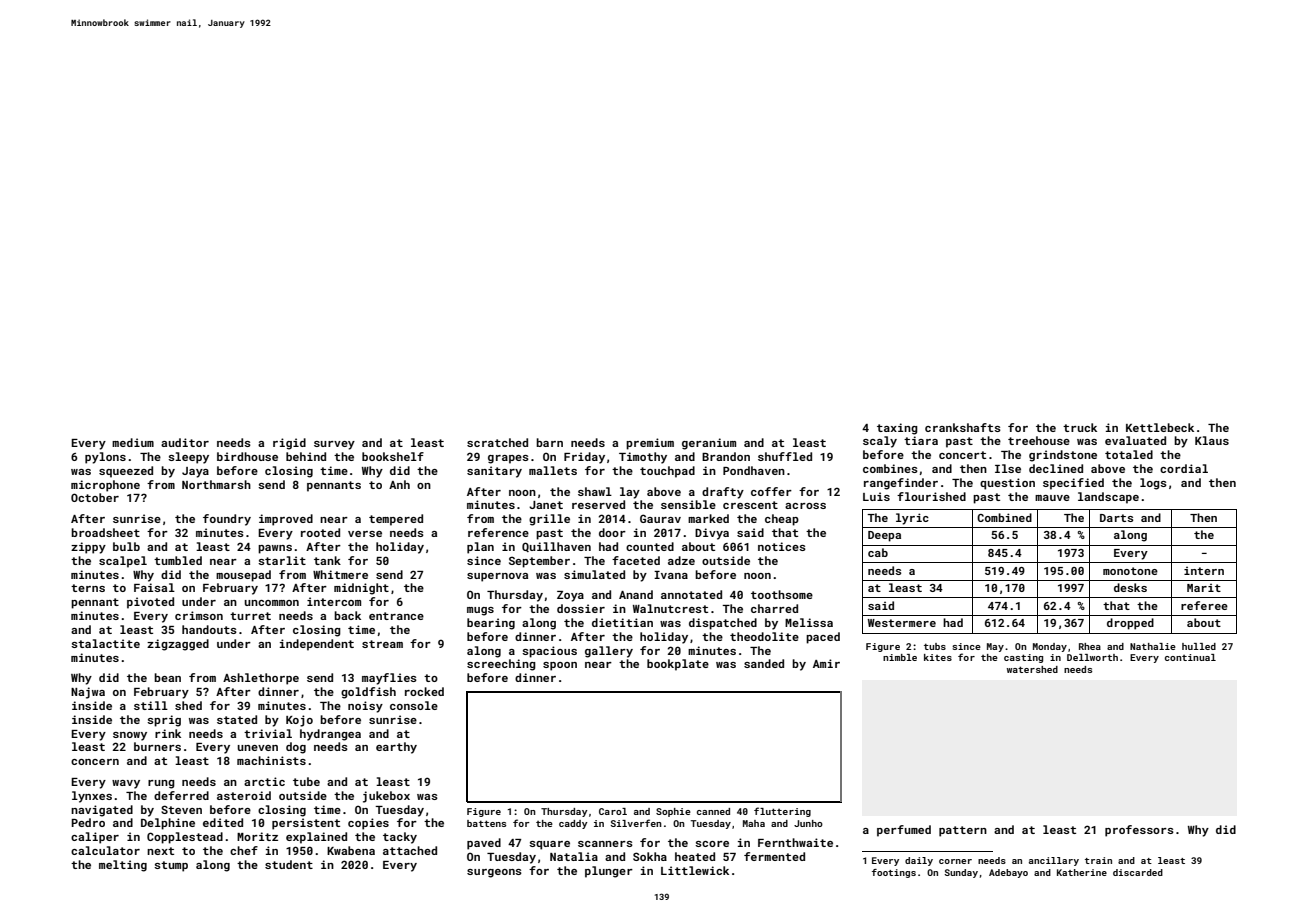 The width and height of the document is (1308, 924). What do you see at coordinates (1023, 658) in the document?
I see `casting` at bounding box center [1023, 658].
